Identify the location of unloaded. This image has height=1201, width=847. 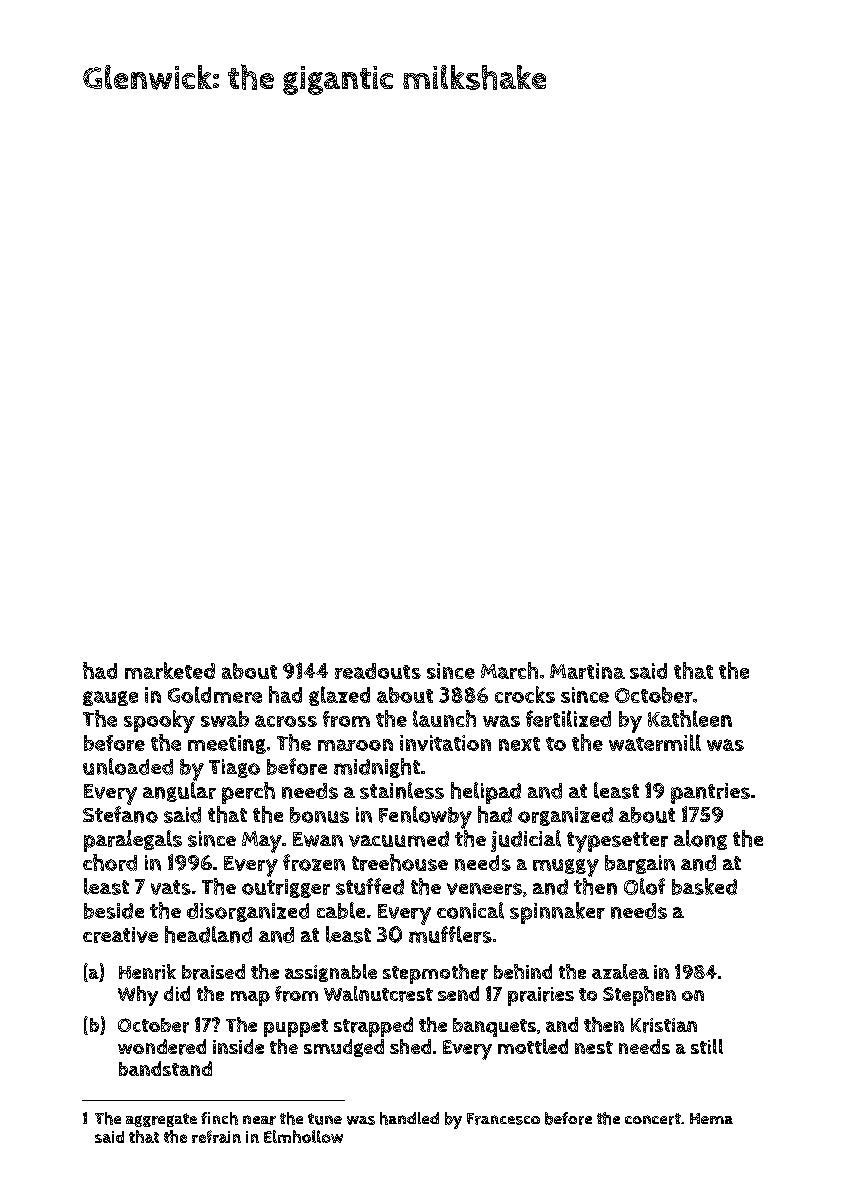
(128, 766).
